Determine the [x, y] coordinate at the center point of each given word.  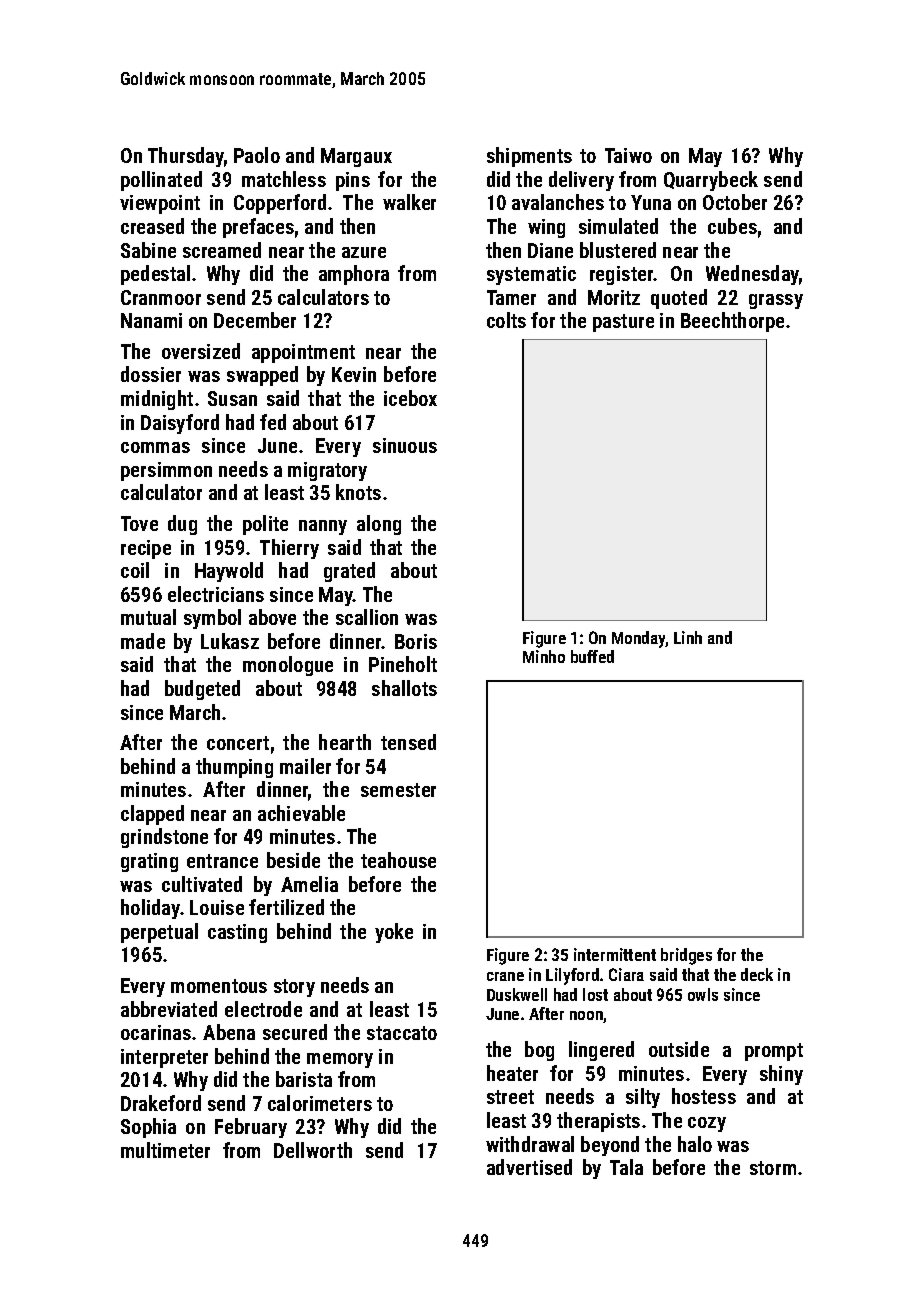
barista [304, 1079]
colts [506, 320]
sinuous [405, 445]
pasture [623, 323]
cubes [732, 226]
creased [152, 226]
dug [182, 525]
